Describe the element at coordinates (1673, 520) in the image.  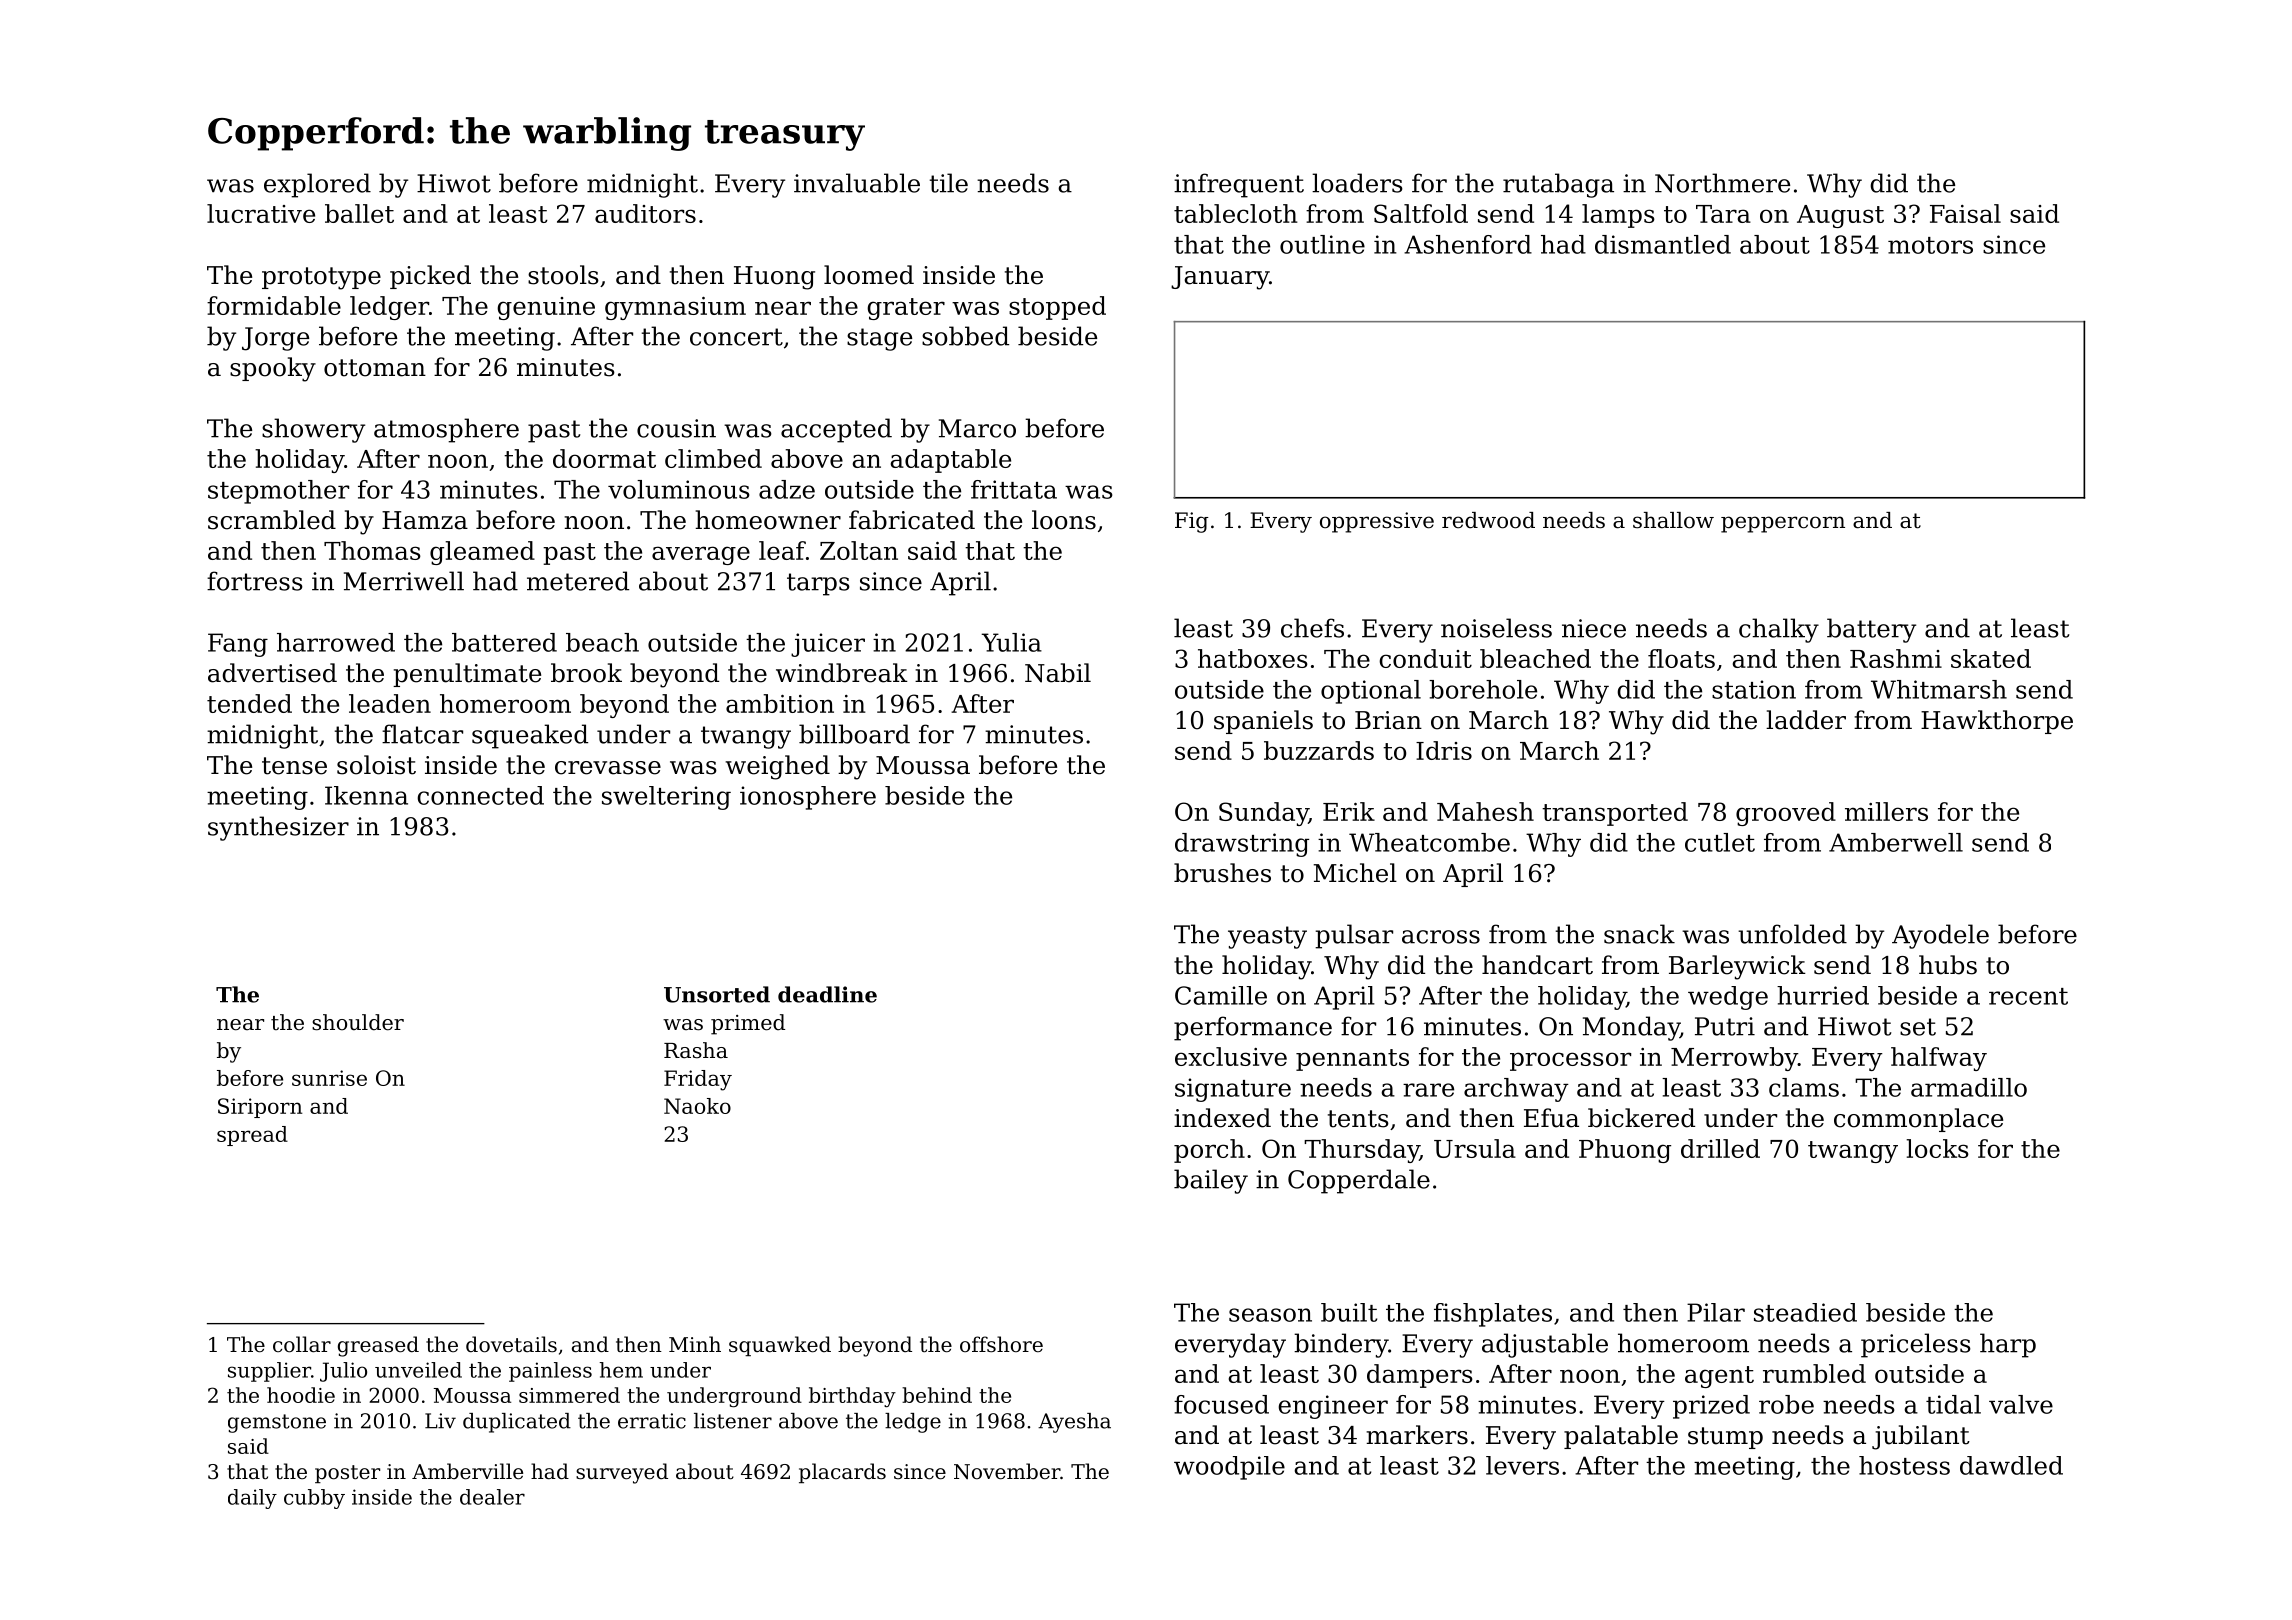
I see `shallow` at that location.
